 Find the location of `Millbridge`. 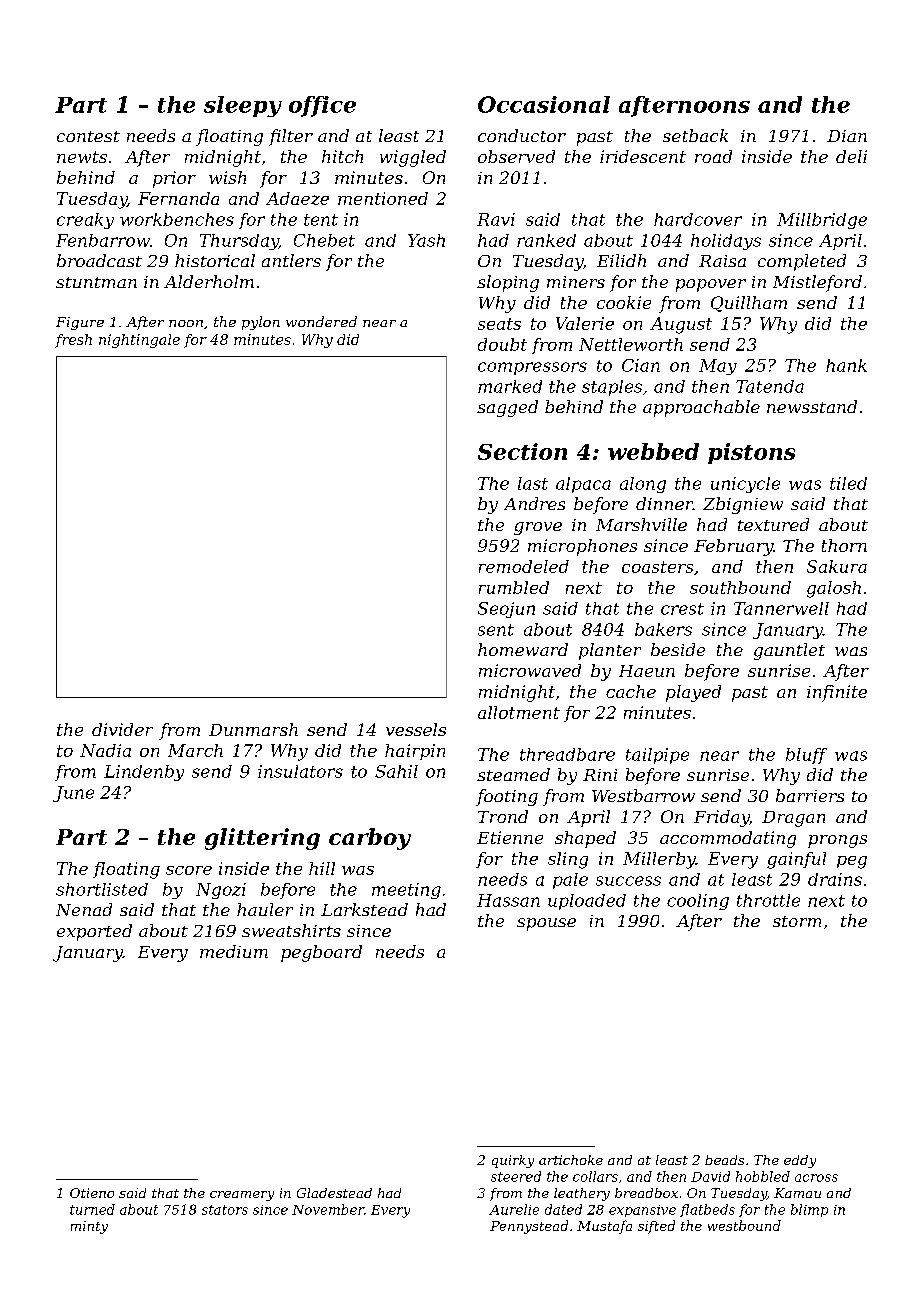

Millbridge is located at coordinates (822, 221).
